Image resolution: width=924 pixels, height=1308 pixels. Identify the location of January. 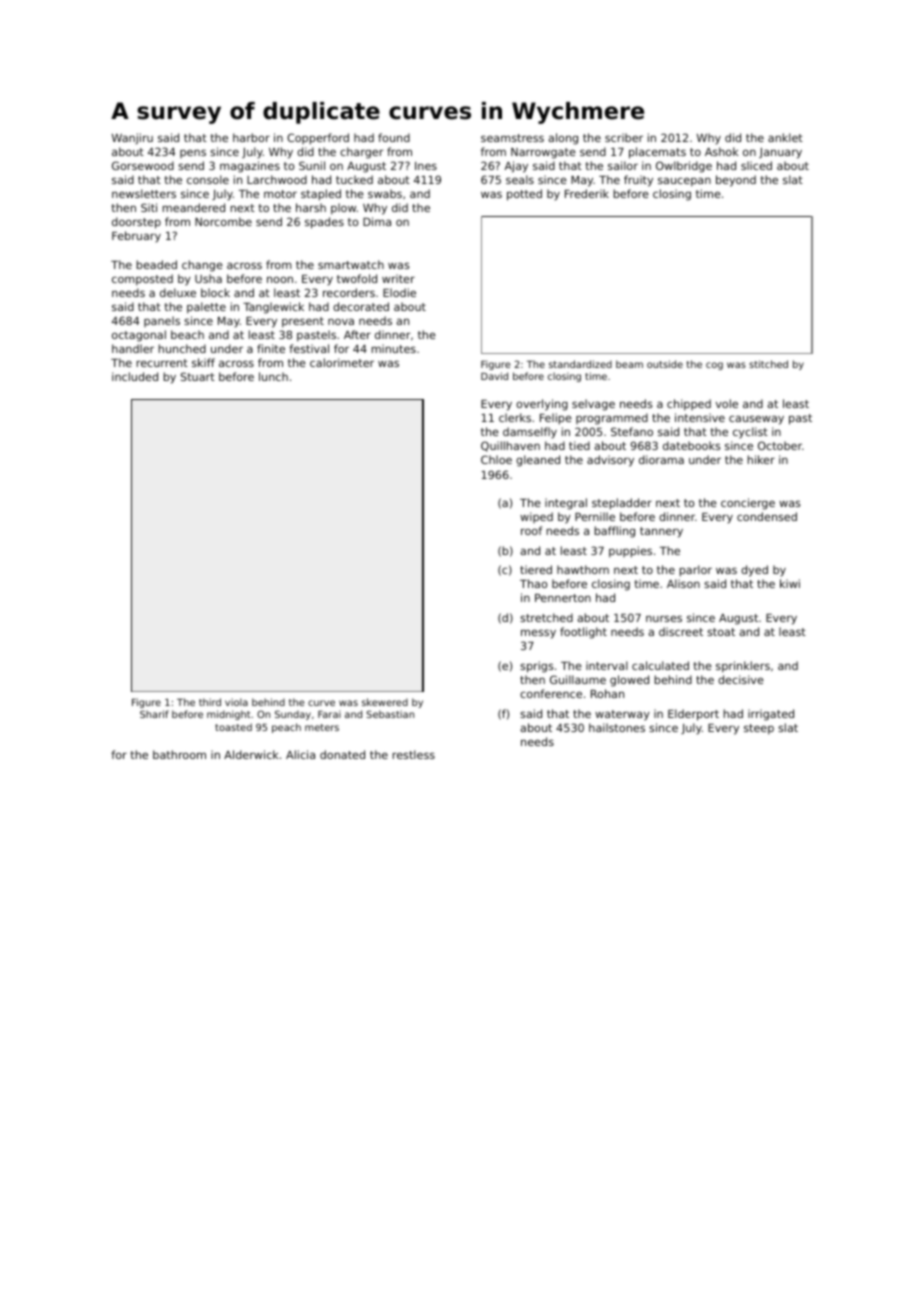
(780, 153).
